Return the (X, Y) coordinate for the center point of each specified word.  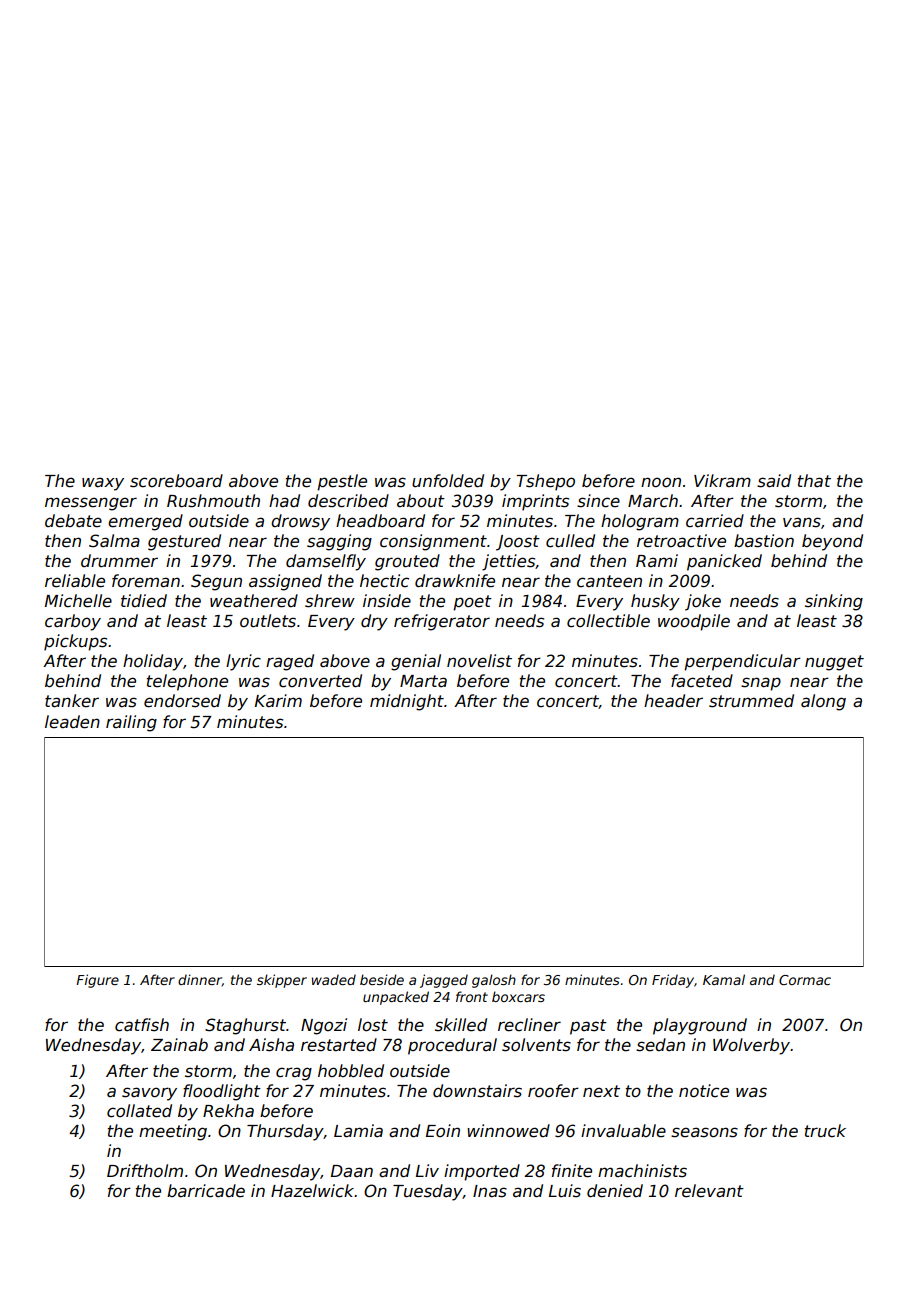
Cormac (805, 980)
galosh (494, 981)
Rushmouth (213, 501)
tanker (72, 701)
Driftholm (145, 1171)
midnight (407, 702)
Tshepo (545, 482)
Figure (97, 981)
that (814, 480)
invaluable (623, 1131)
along (823, 702)
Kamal (724, 979)
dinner (200, 980)
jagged (444, 981)
